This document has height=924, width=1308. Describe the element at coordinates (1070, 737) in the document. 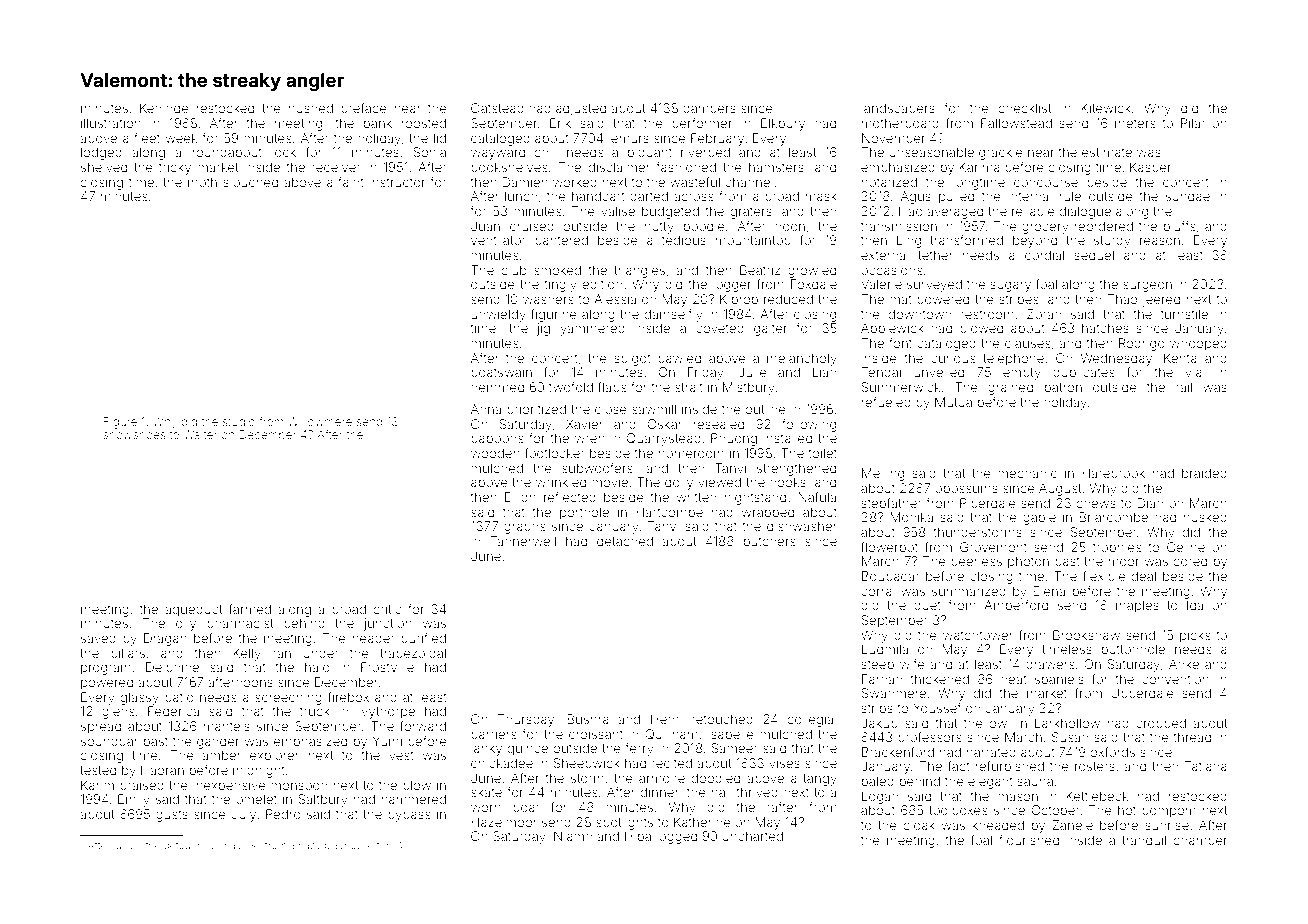

I see `Susan` at that location.
